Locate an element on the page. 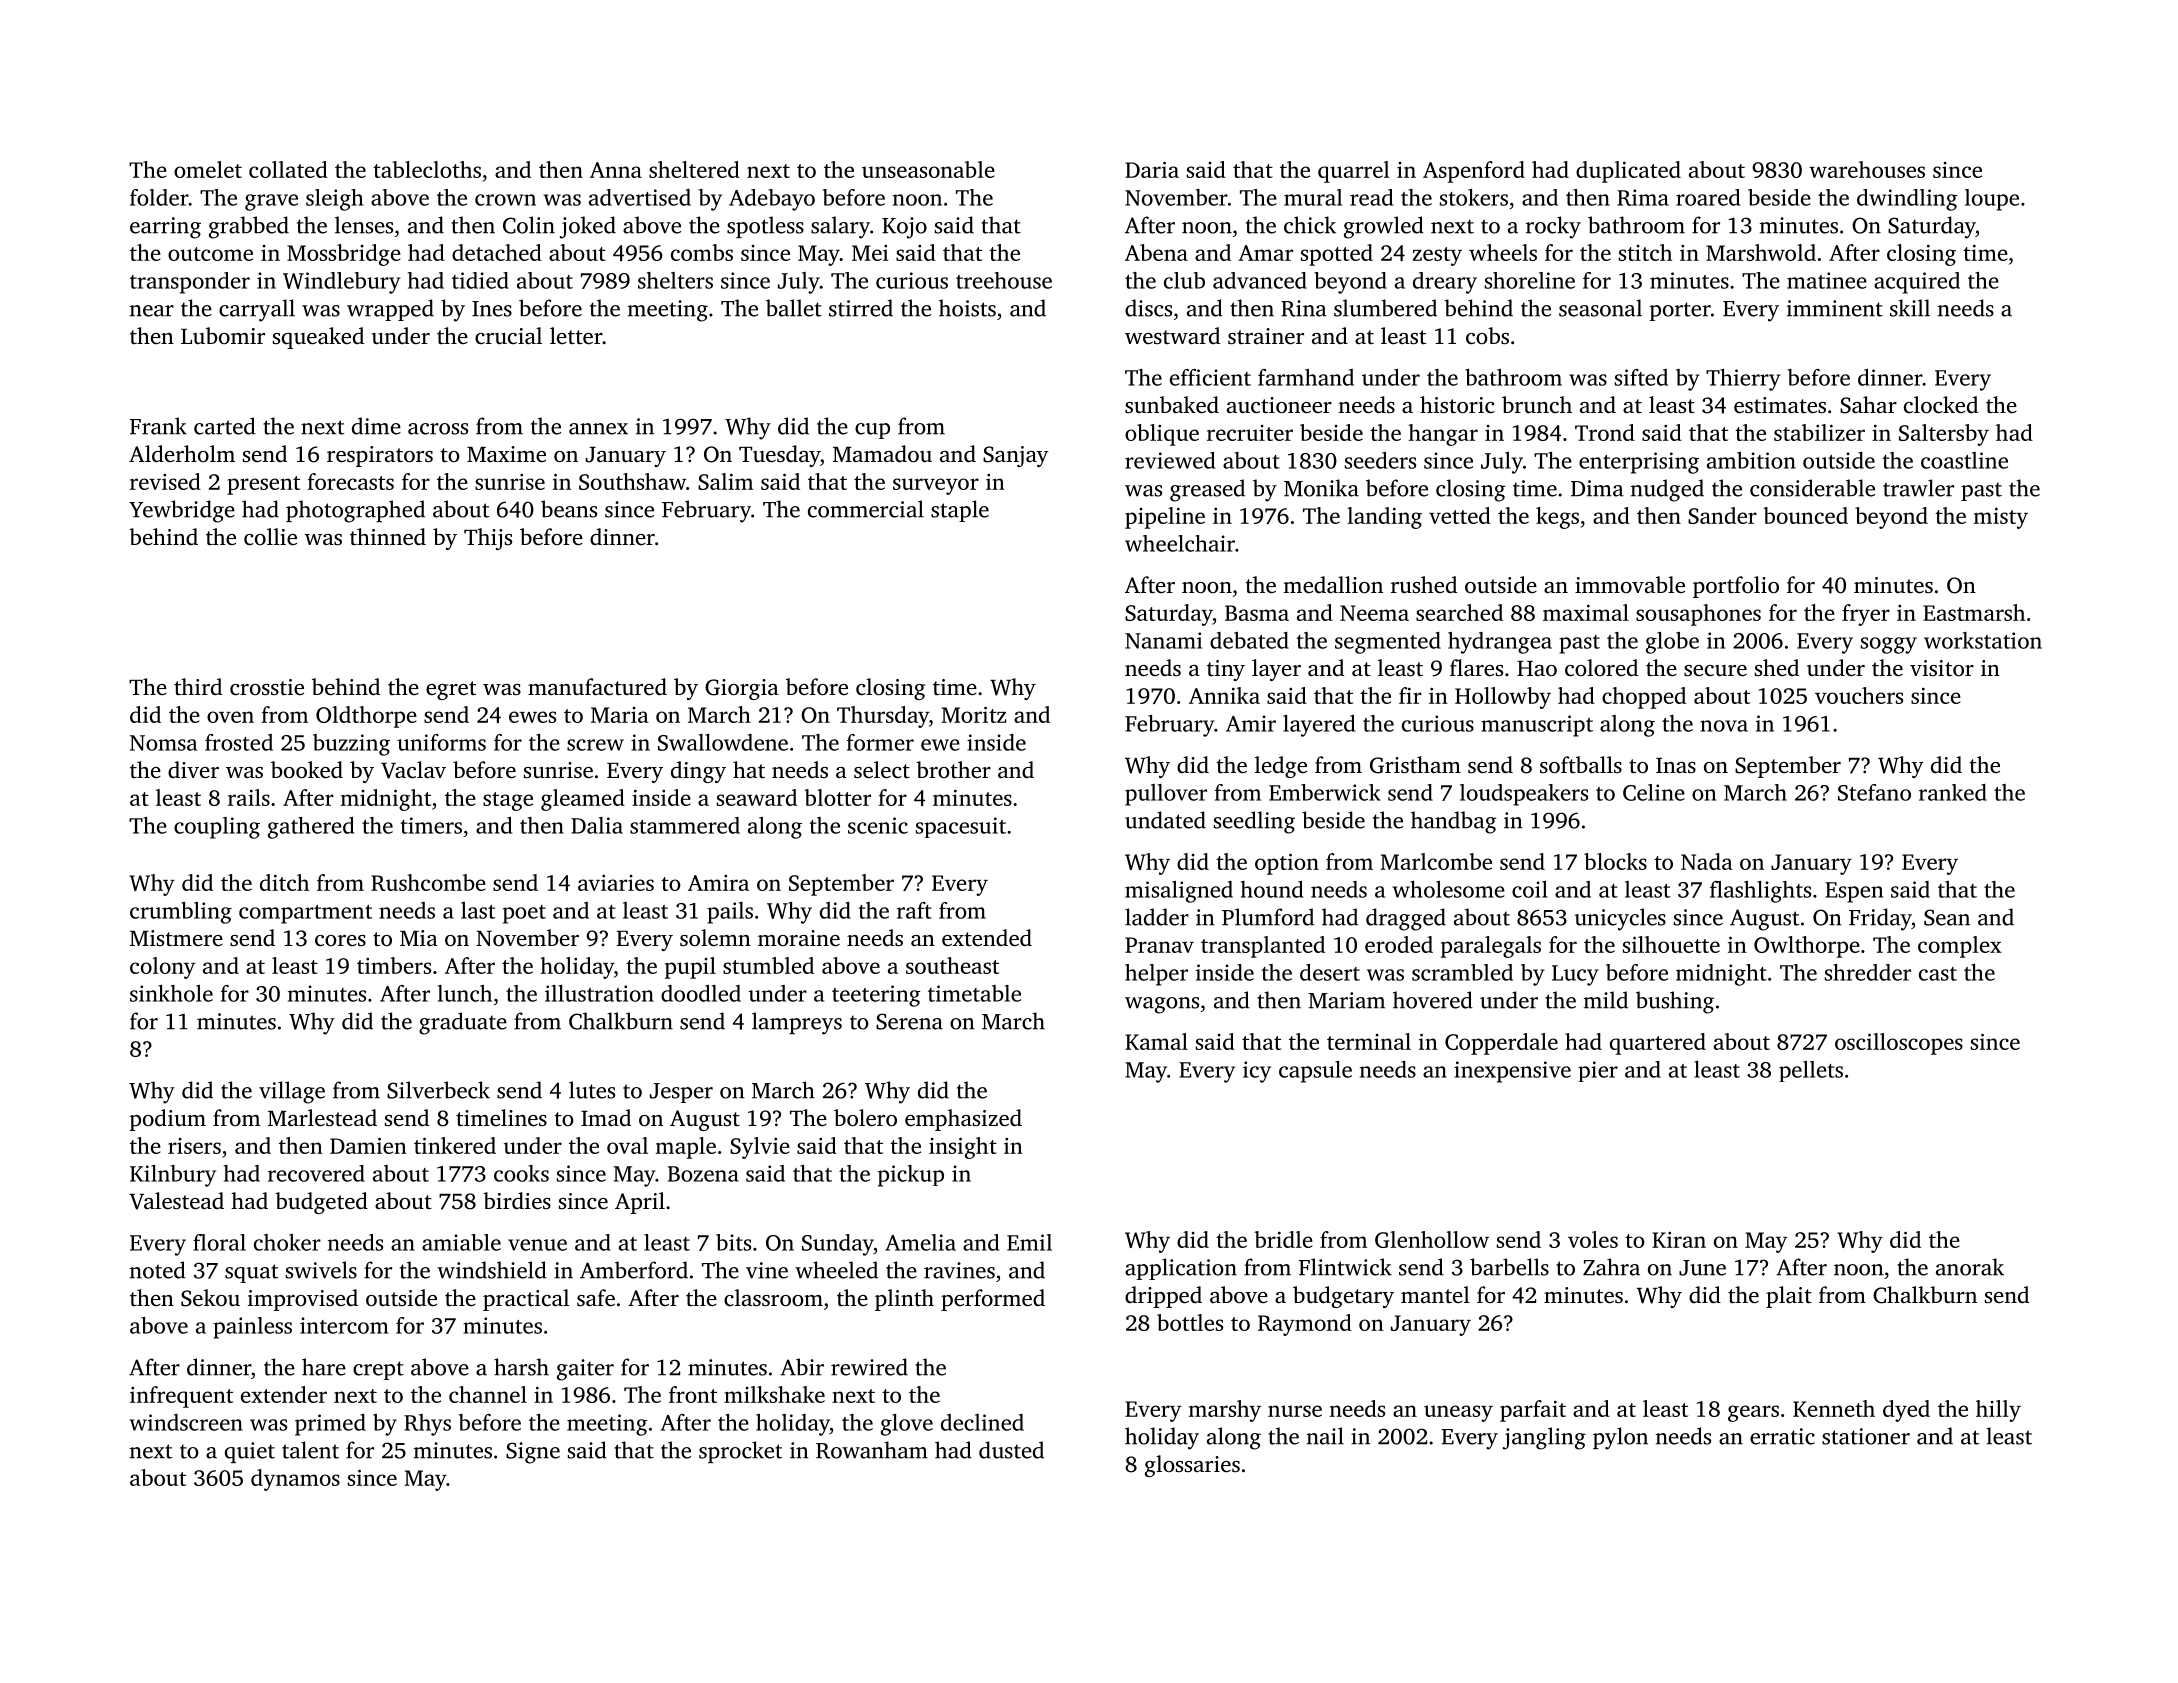 The height and width of the document is (1683, 2178). anorak is located at coordinates (1970, 1267).
